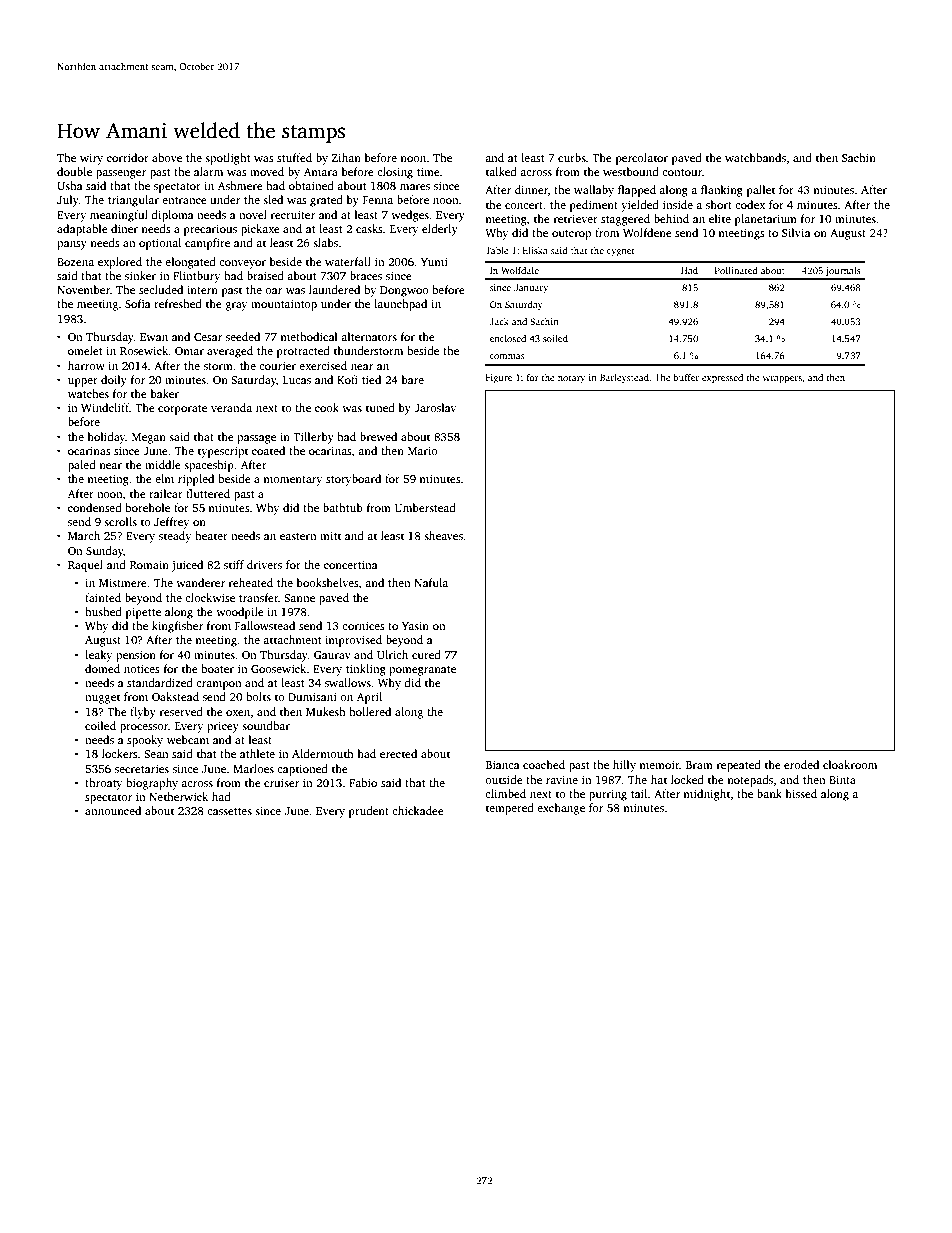  I want to click on soiled, so click(555, 338).
